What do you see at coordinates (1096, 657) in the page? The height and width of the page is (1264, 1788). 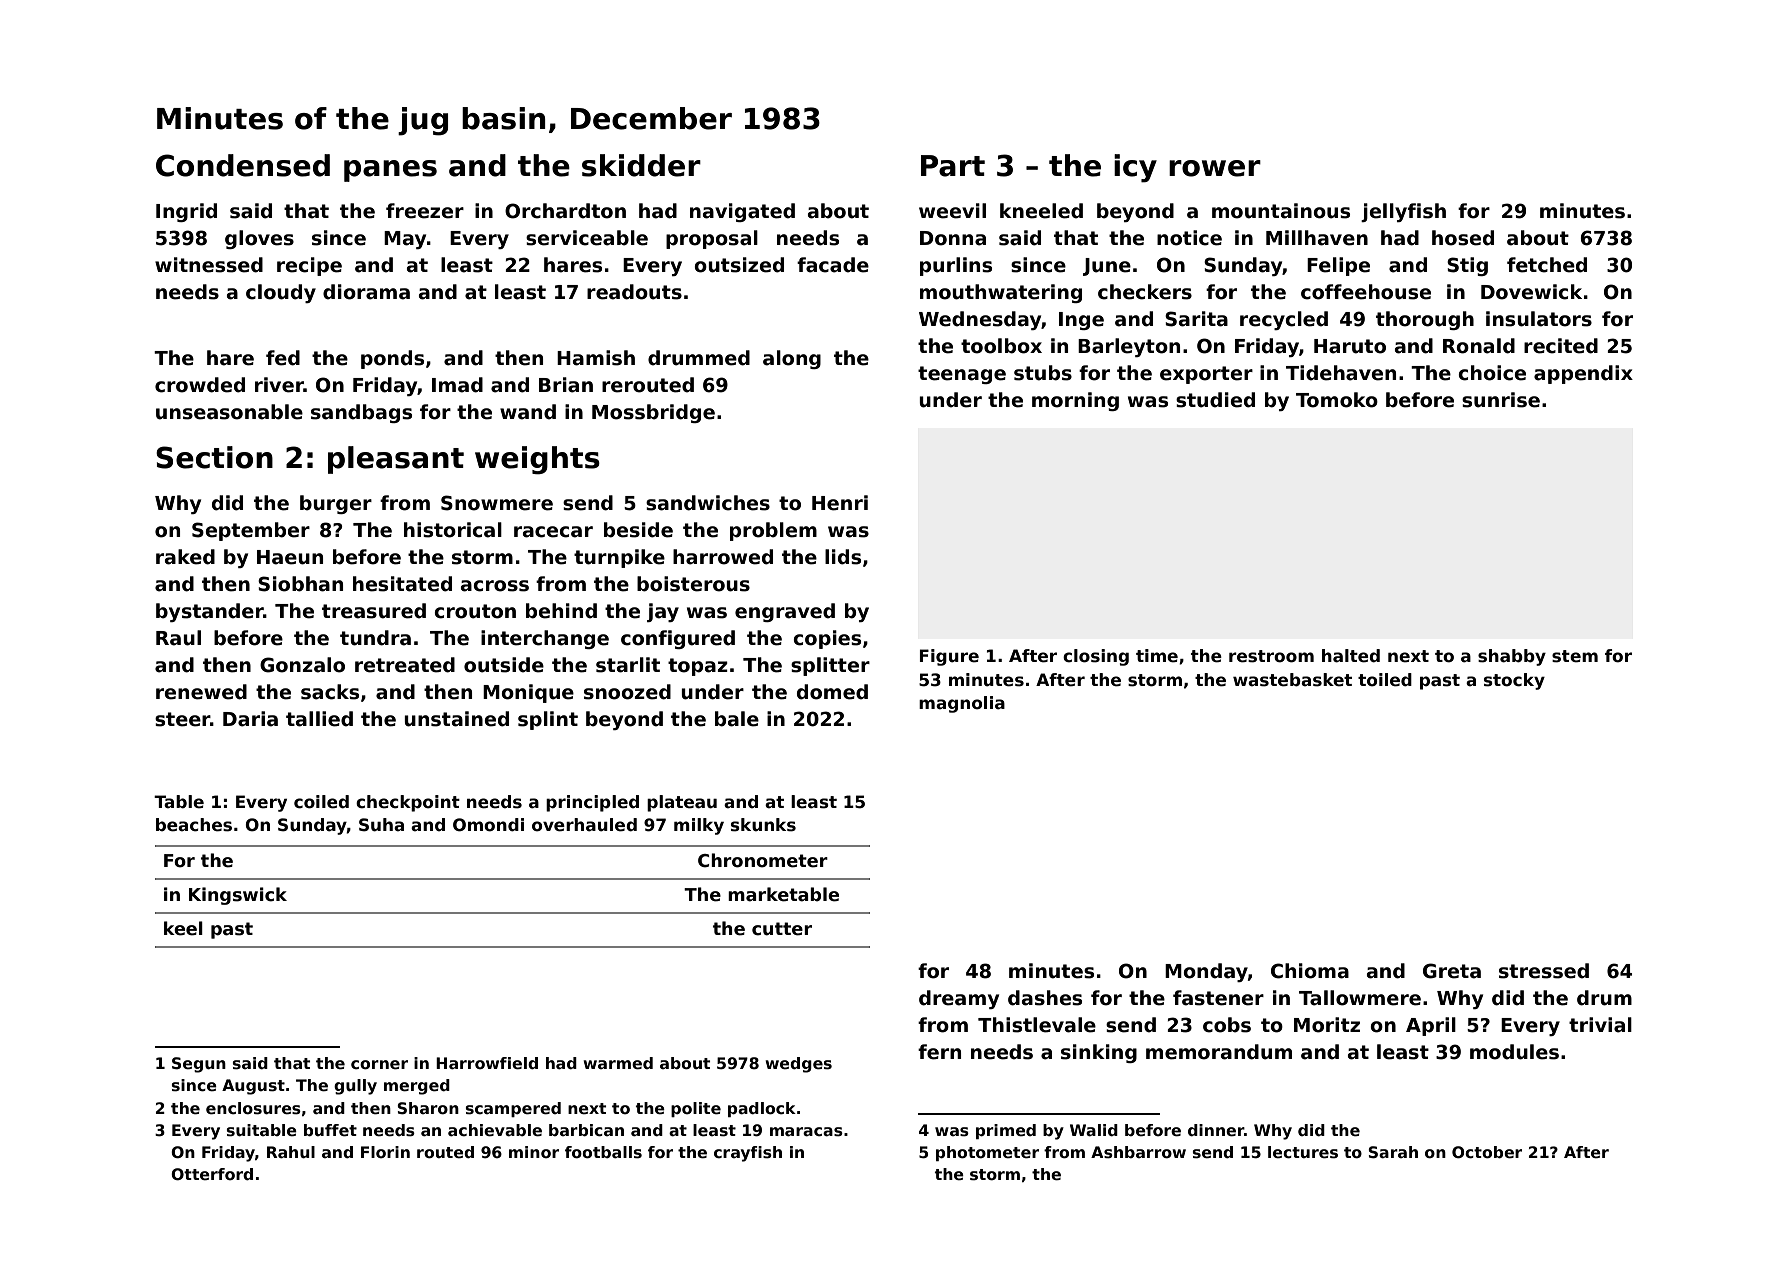 I see `closing` at bounding box center [1096, 657].
